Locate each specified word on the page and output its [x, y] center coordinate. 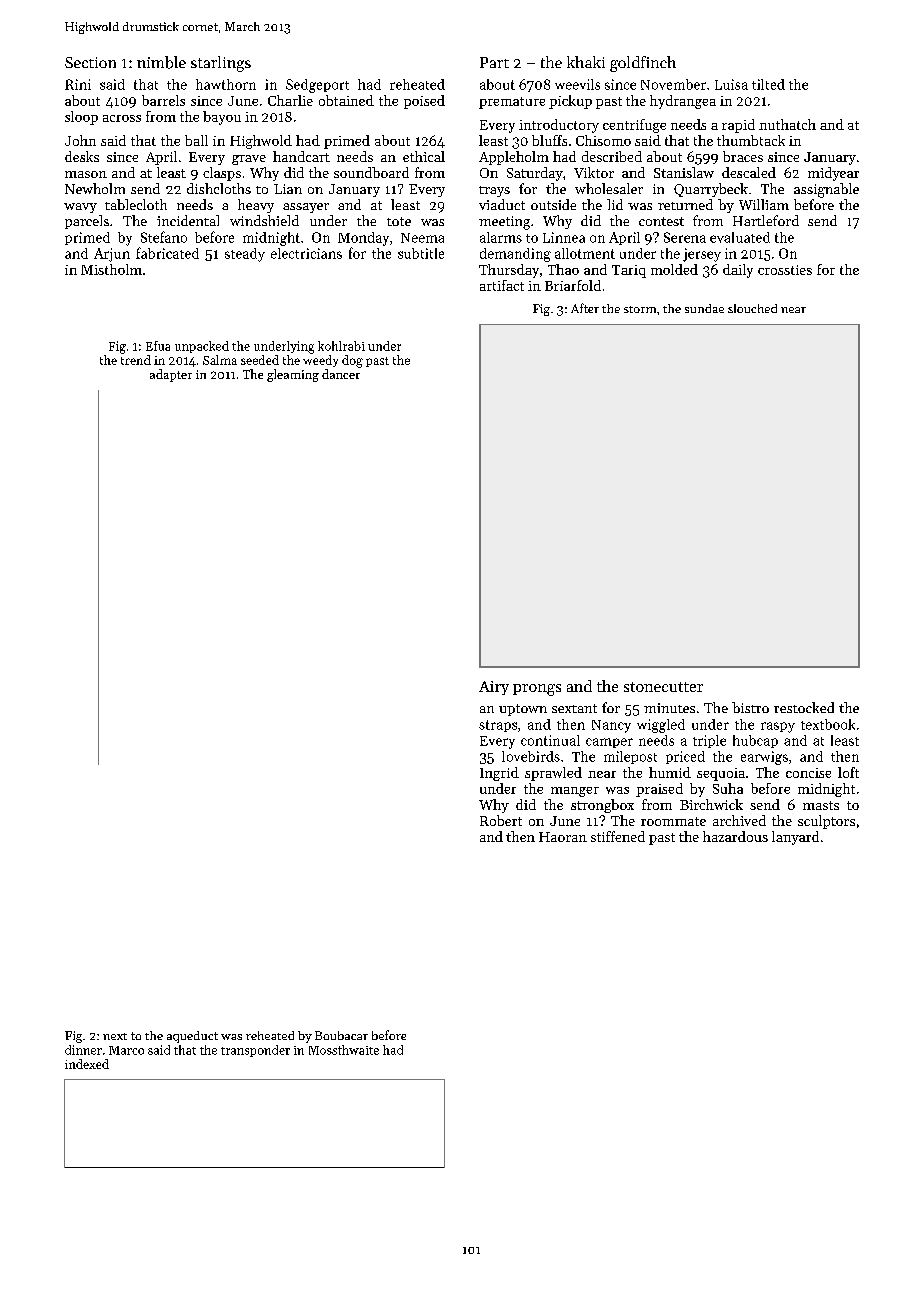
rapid [738, 126]
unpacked [202, 347]
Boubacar [341, 1035]
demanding [515, 255]
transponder [255, 1051]
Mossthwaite [344, 1050]
